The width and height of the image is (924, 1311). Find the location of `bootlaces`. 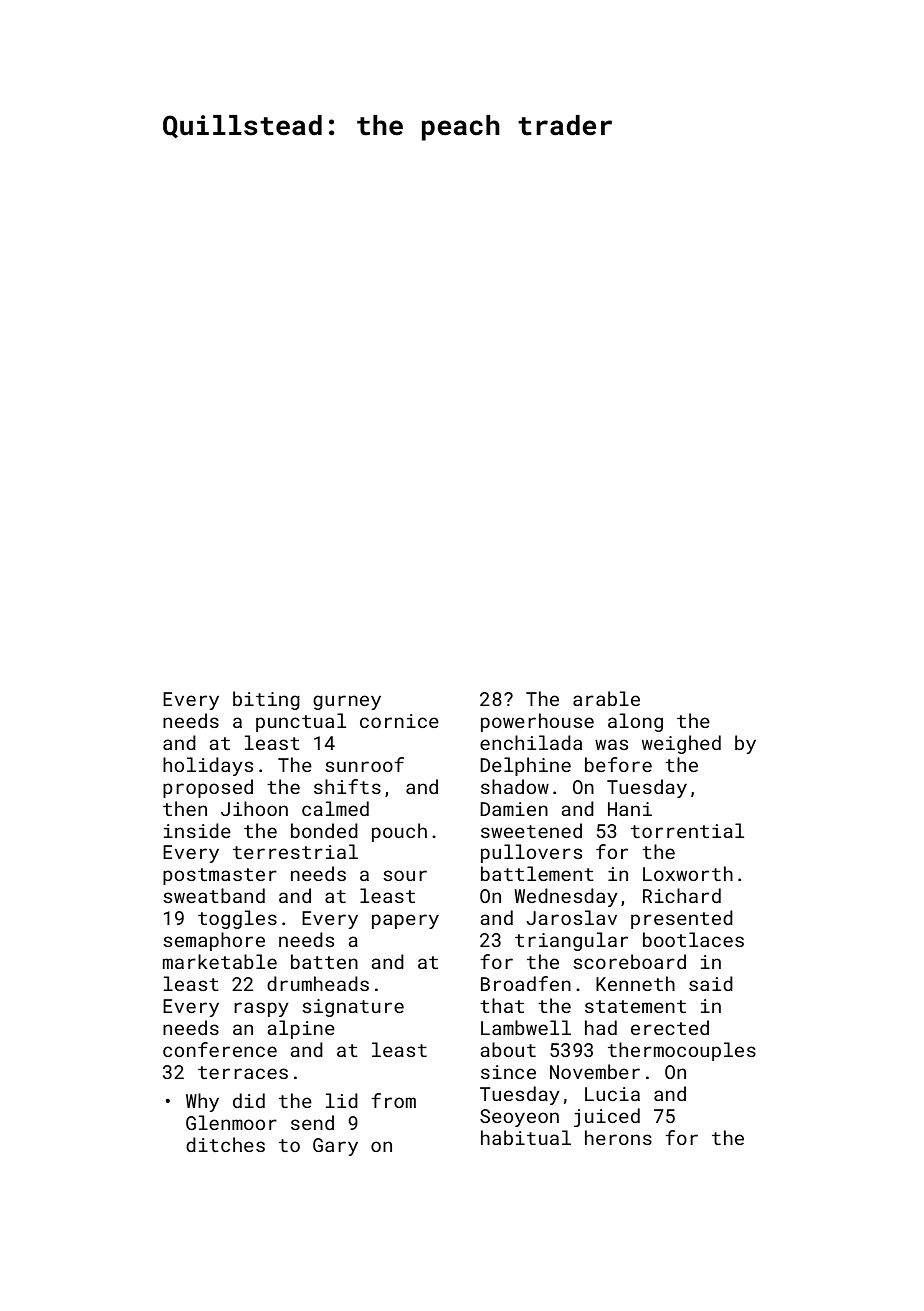

bootlaces is located at coordinates (693, 939).
